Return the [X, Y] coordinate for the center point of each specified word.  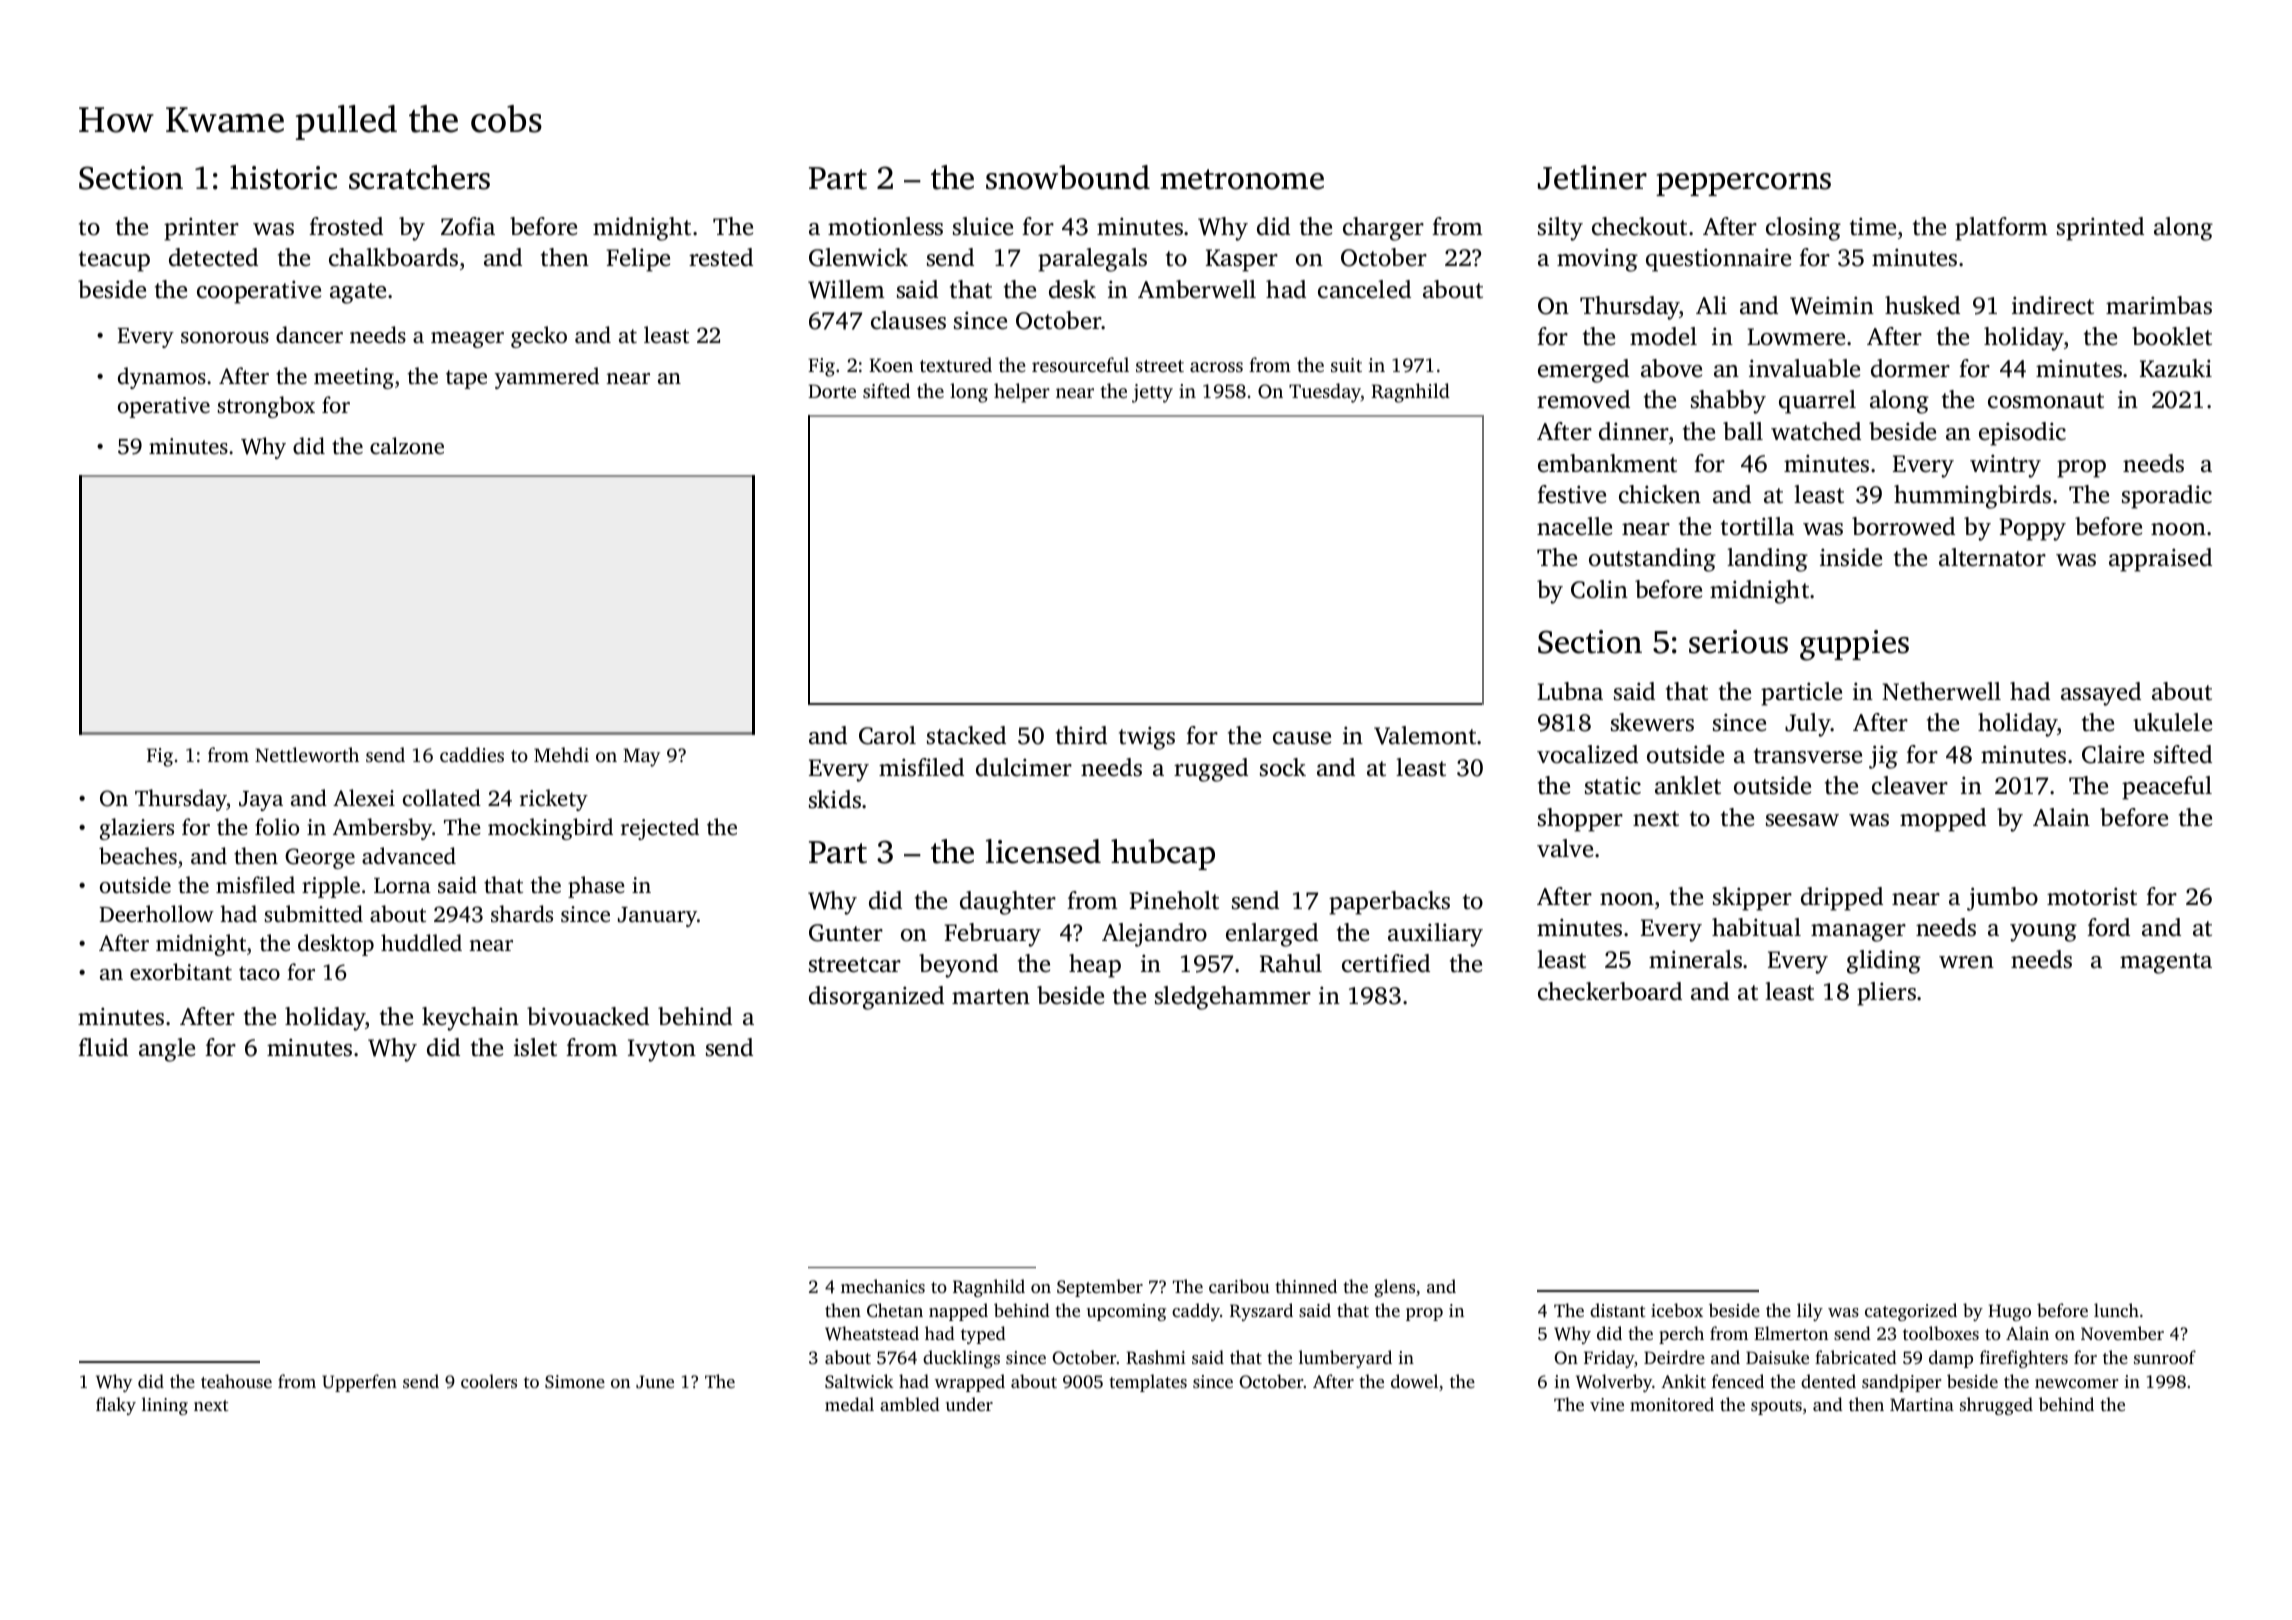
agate [358, 293]
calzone [407, 445]
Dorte [832, 391]
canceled [1364, 289]
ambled [910, 1404]
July [1808, 725]
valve [1565, 848]
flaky [116, 1406]
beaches [138, 856]
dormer [1910, 368]
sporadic [2167, 497]
